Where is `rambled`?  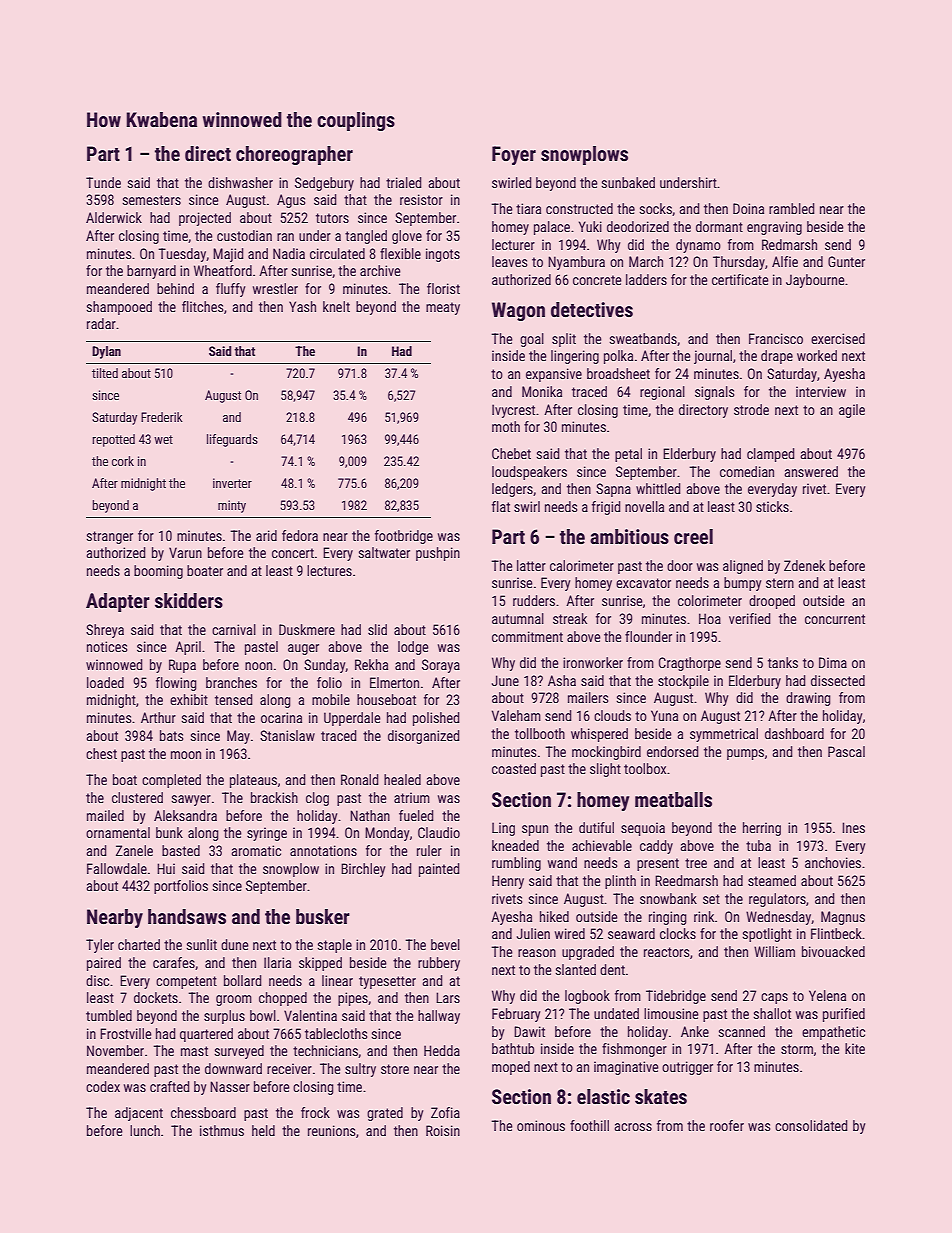
rambled is located at coordinates (792, 208).
